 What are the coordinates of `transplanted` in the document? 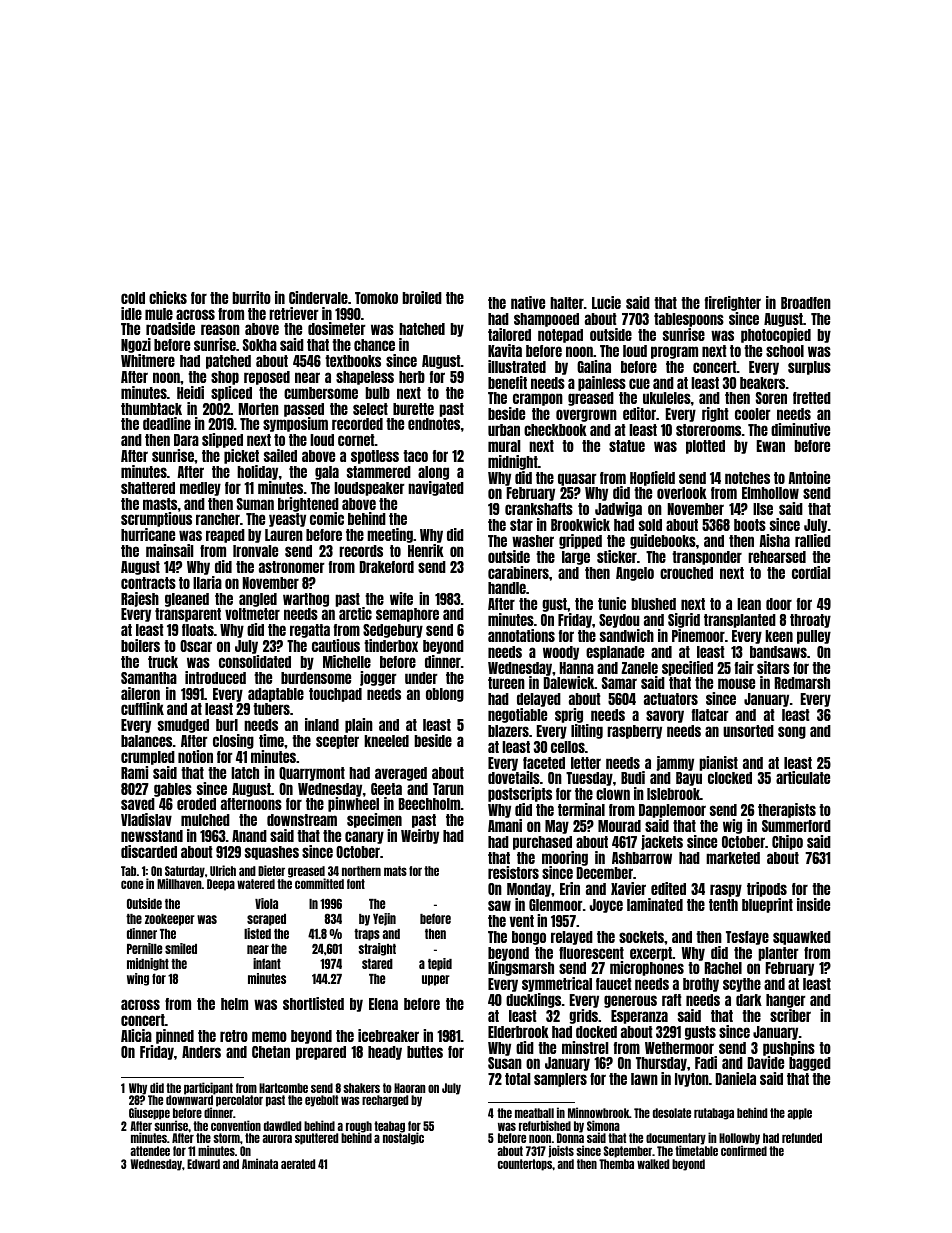 It's located at (740, 621).
